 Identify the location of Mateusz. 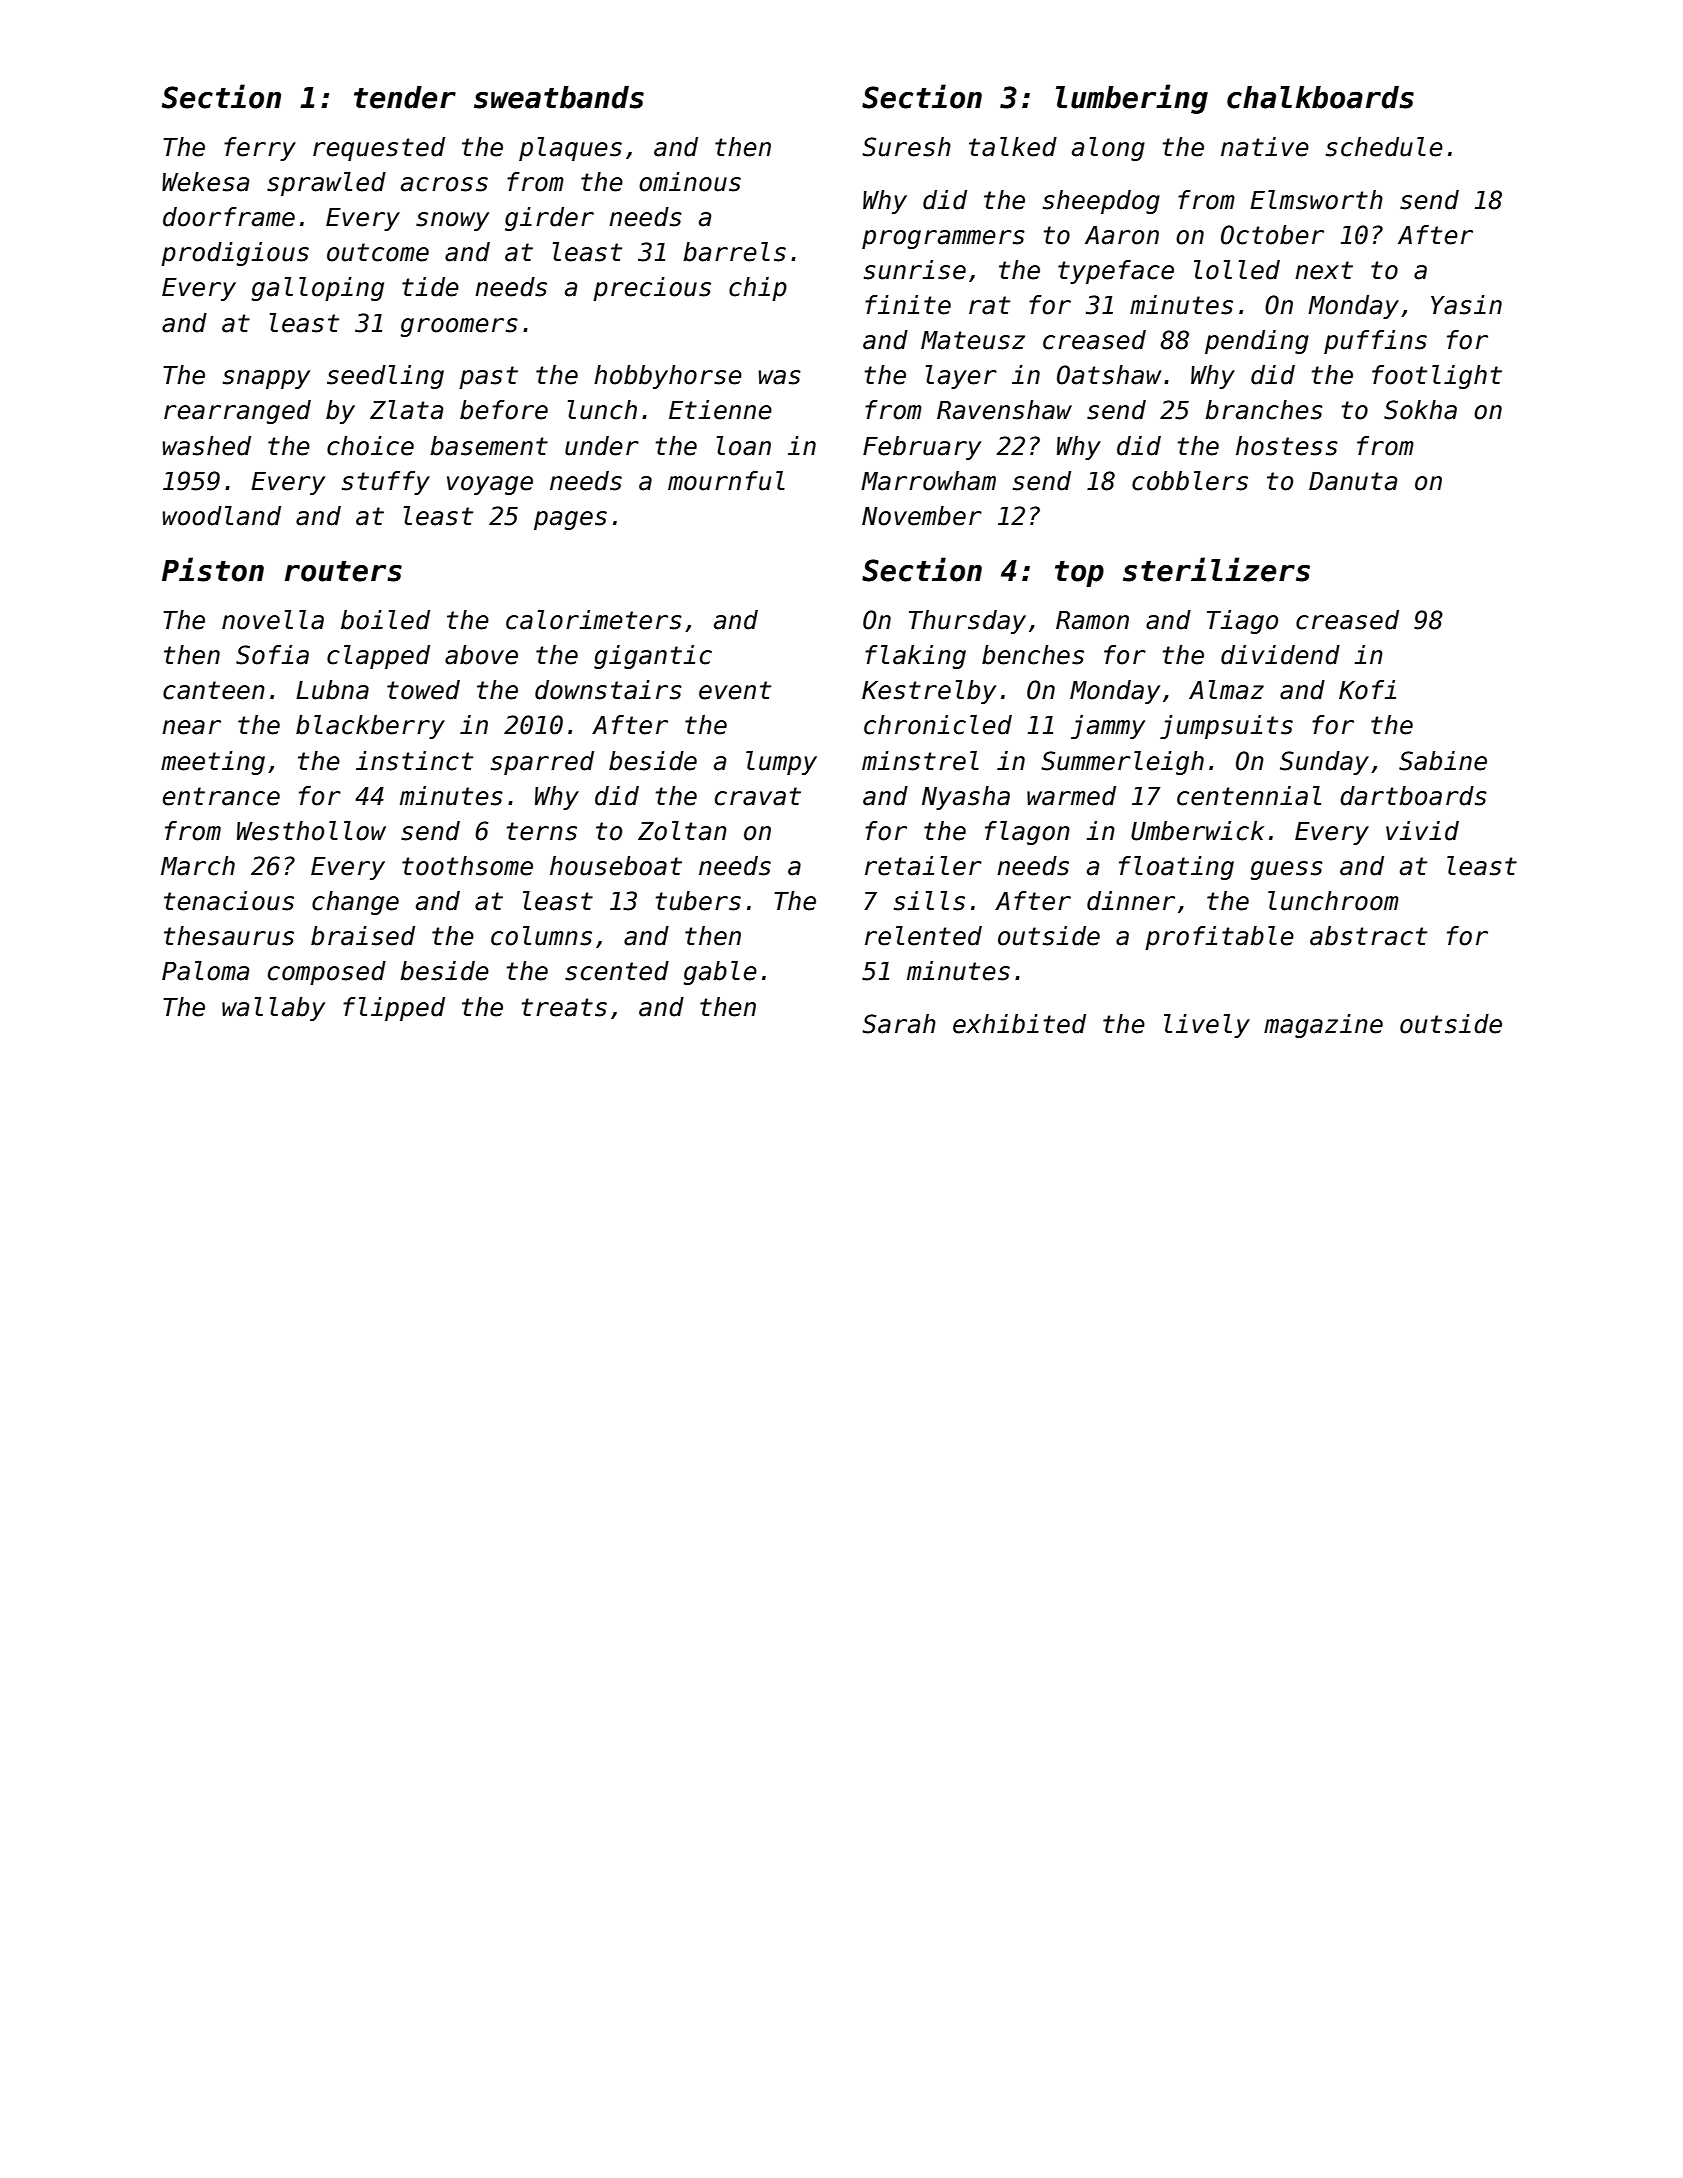
(973, 340).
